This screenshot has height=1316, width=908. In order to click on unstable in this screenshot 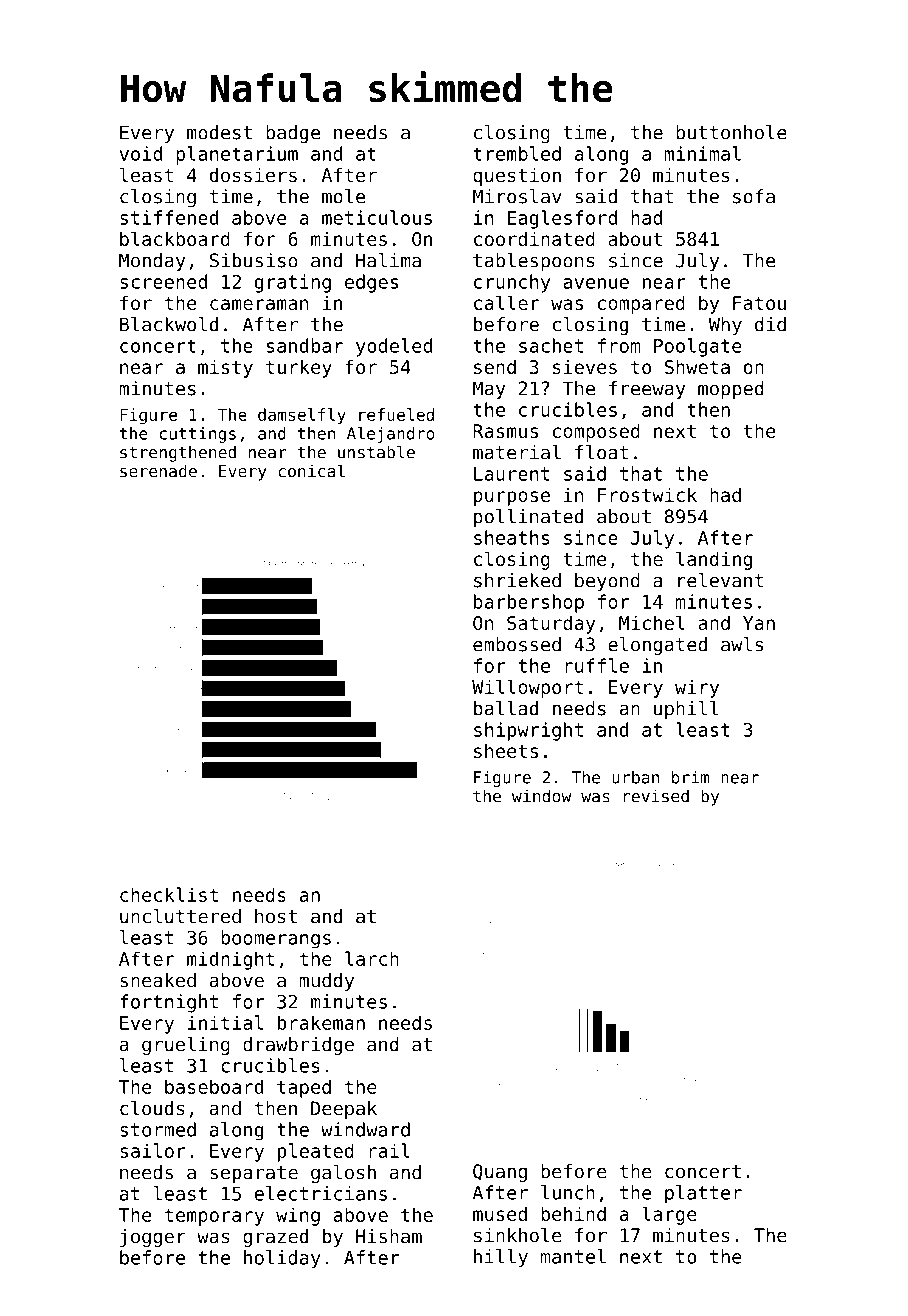, I will do `click(376, 452)`.
